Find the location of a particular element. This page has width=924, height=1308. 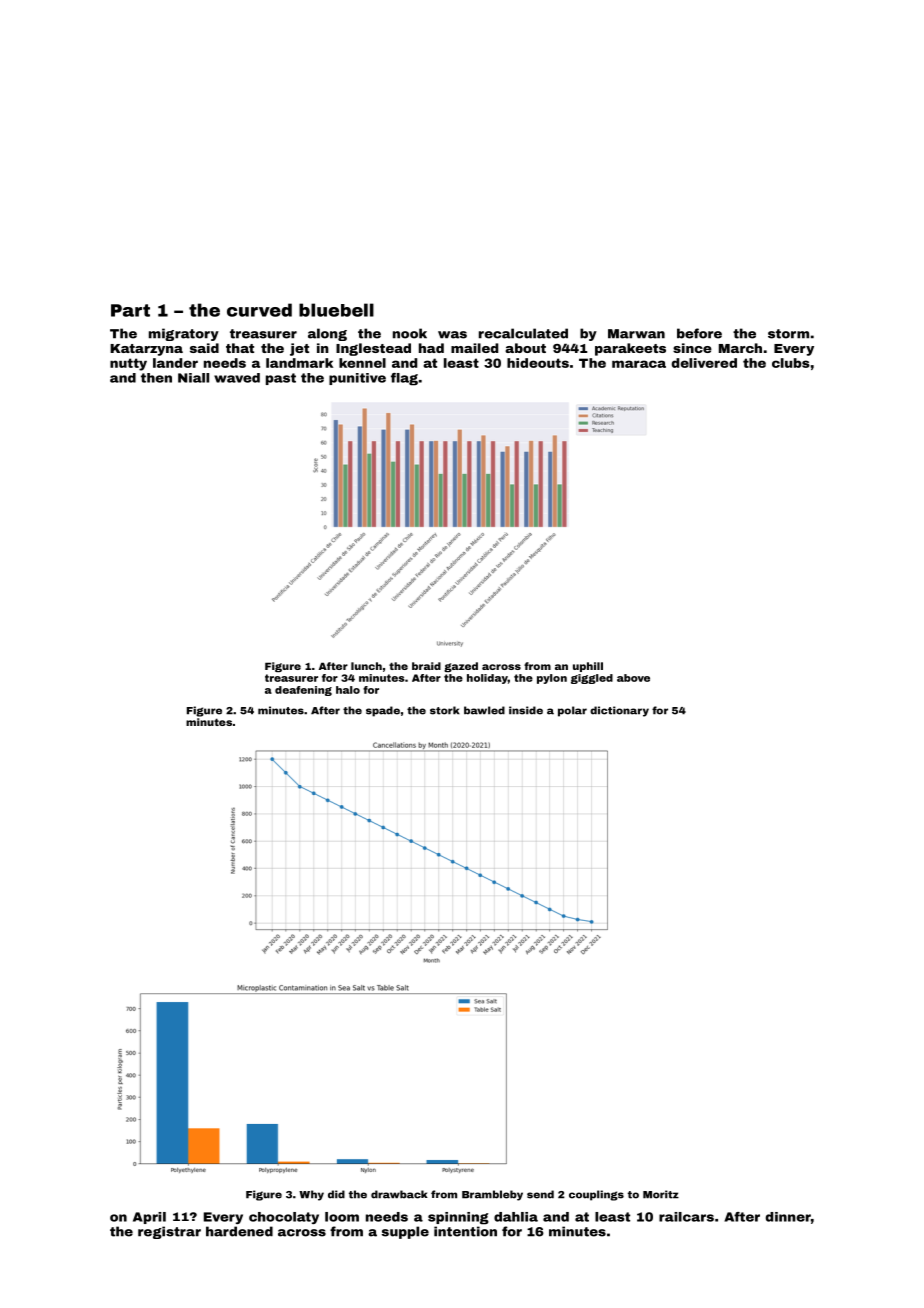

hideouts is located at coordinates (538, 363).
